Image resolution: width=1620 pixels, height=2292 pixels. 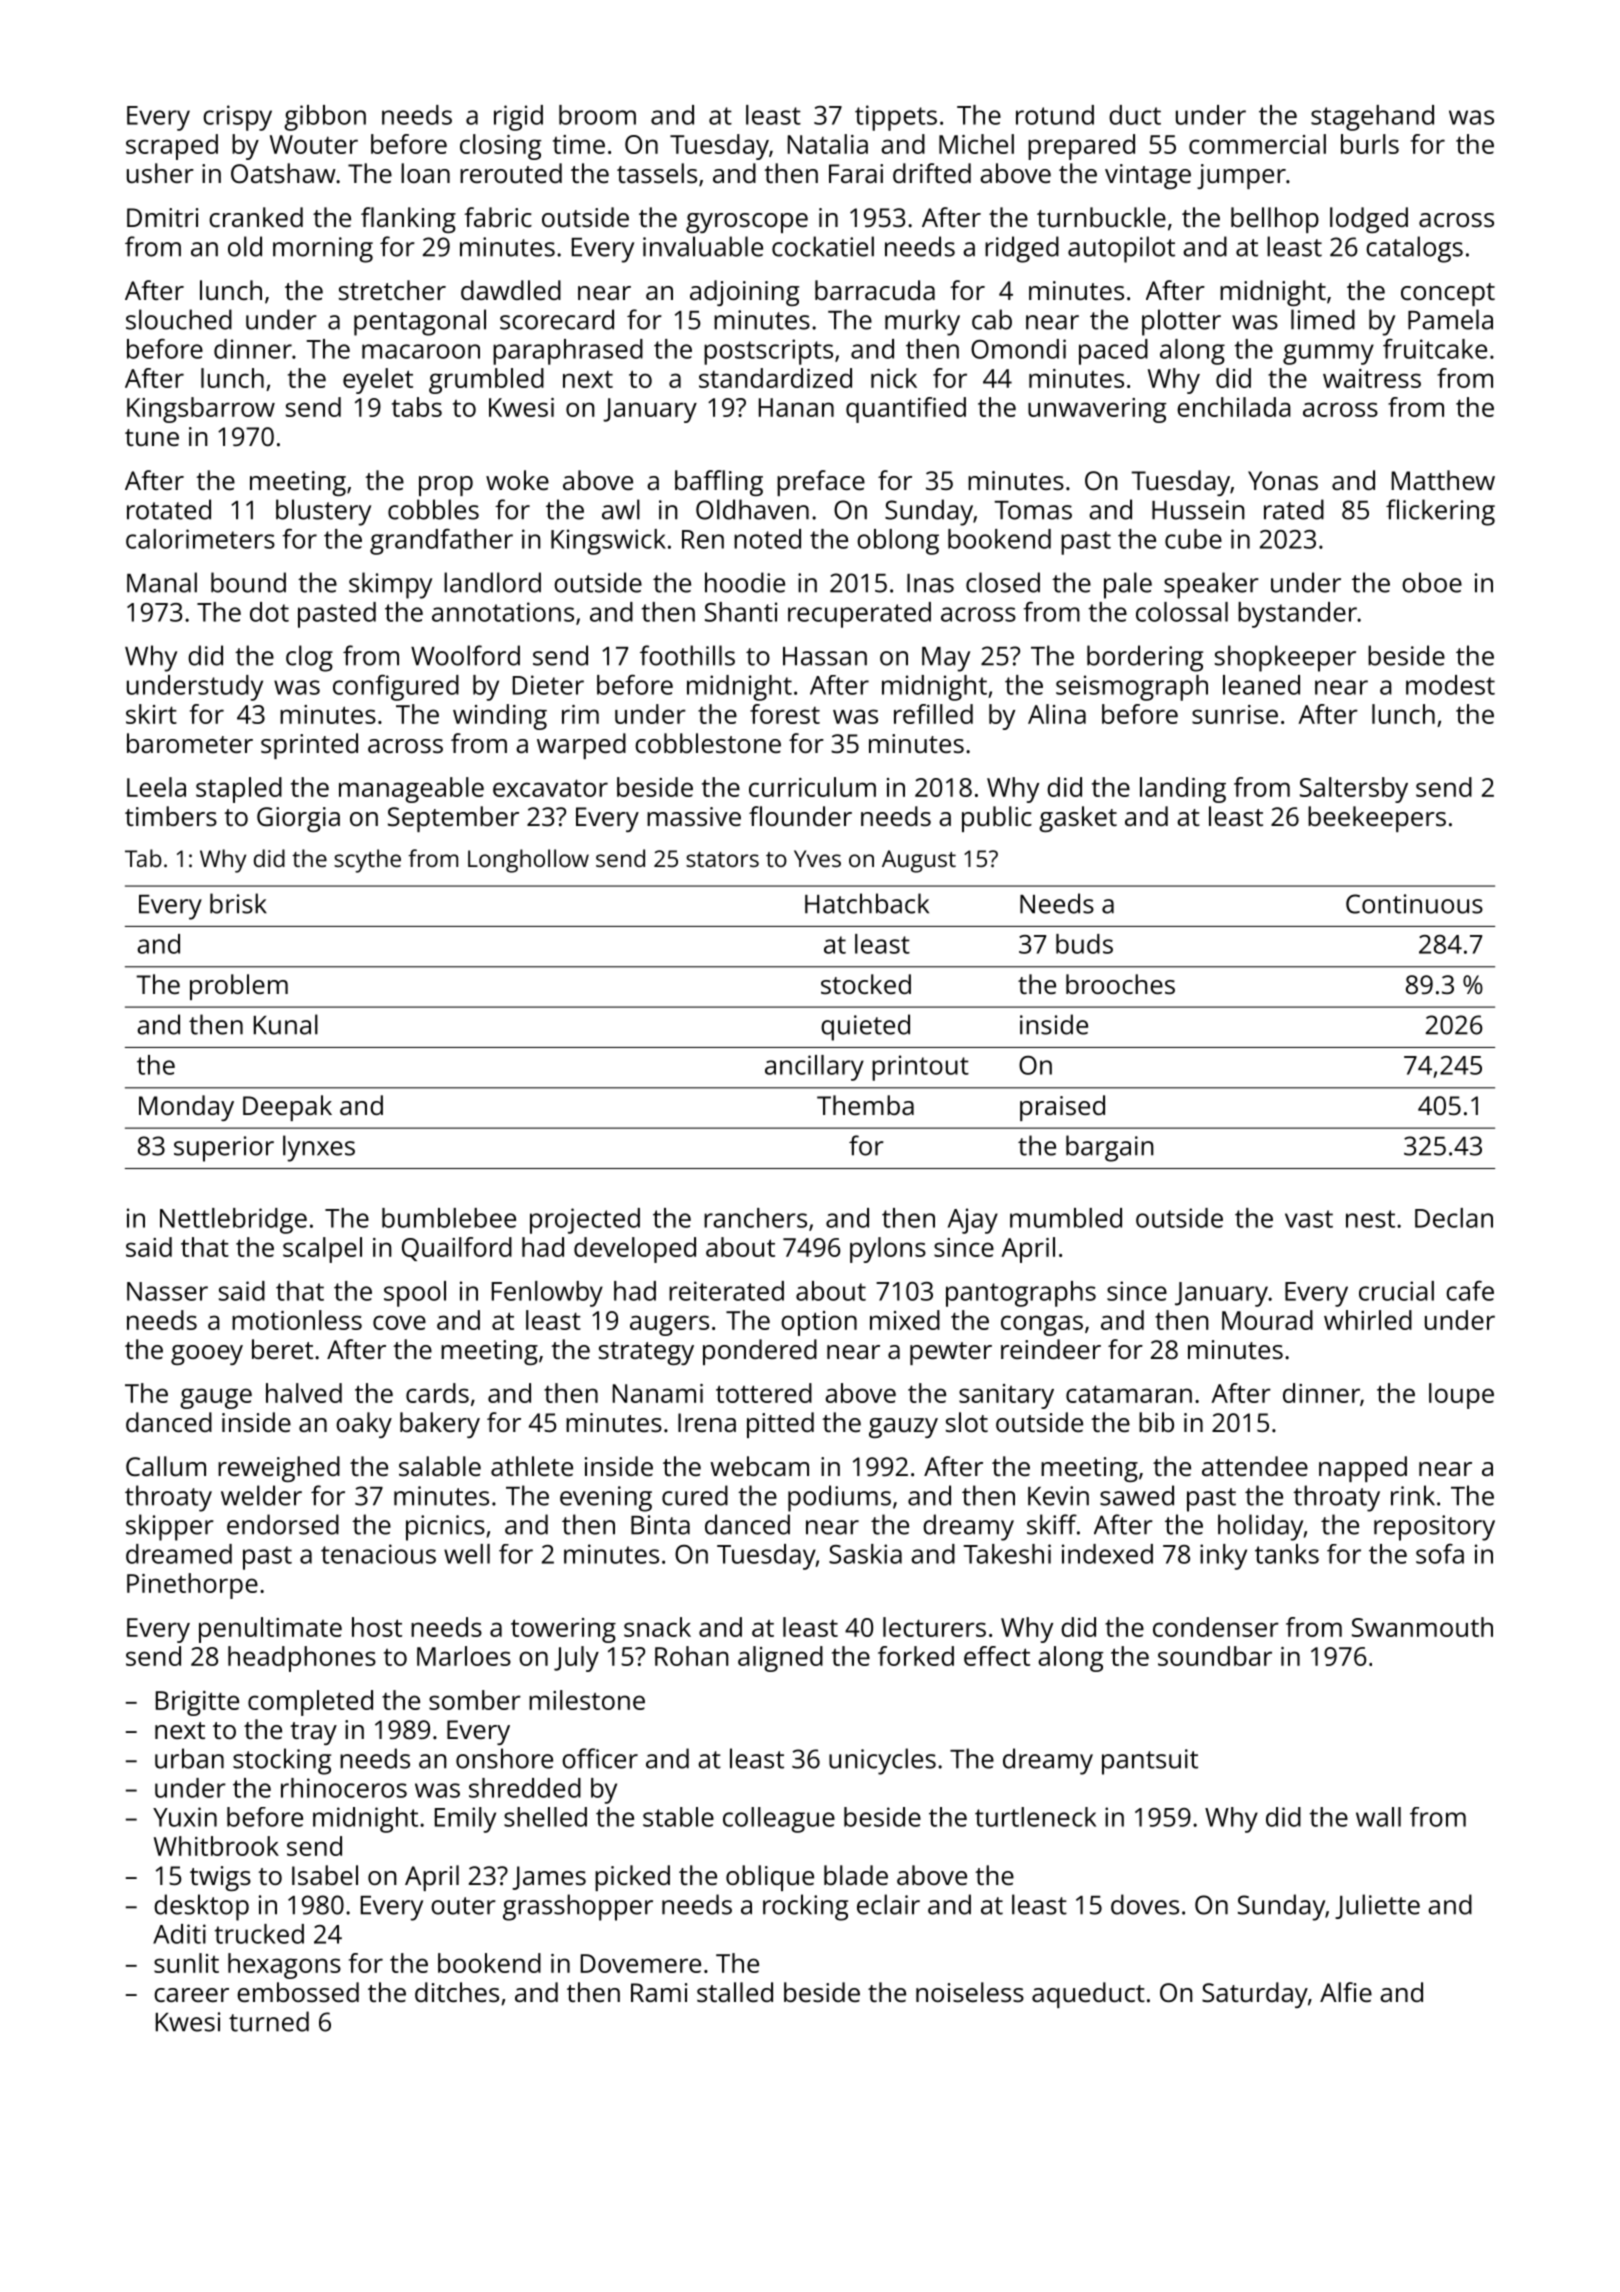 I want to click on problem, so click(x=239, y=987).
